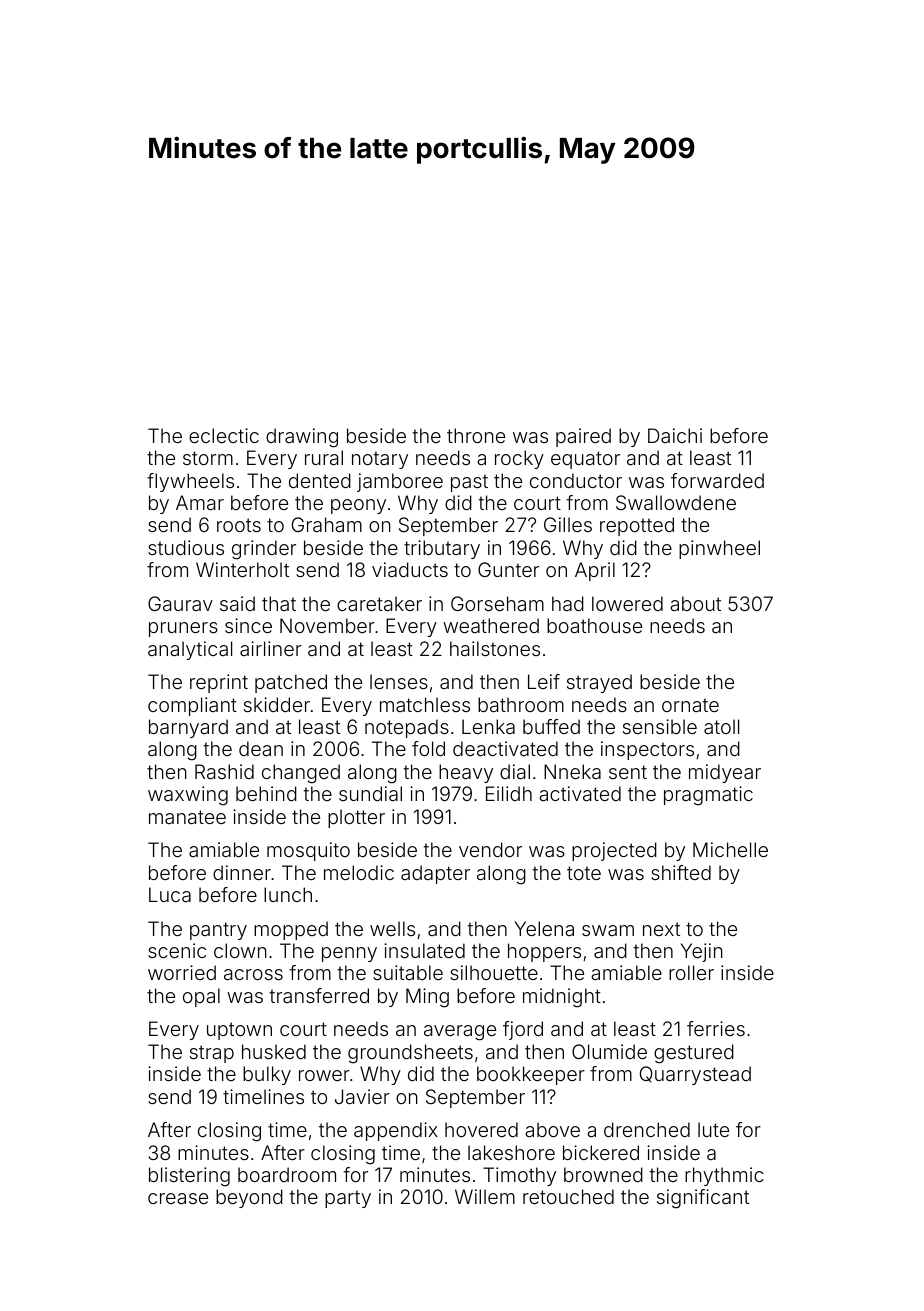  I want to click on hoppers, so click(544, 952).
